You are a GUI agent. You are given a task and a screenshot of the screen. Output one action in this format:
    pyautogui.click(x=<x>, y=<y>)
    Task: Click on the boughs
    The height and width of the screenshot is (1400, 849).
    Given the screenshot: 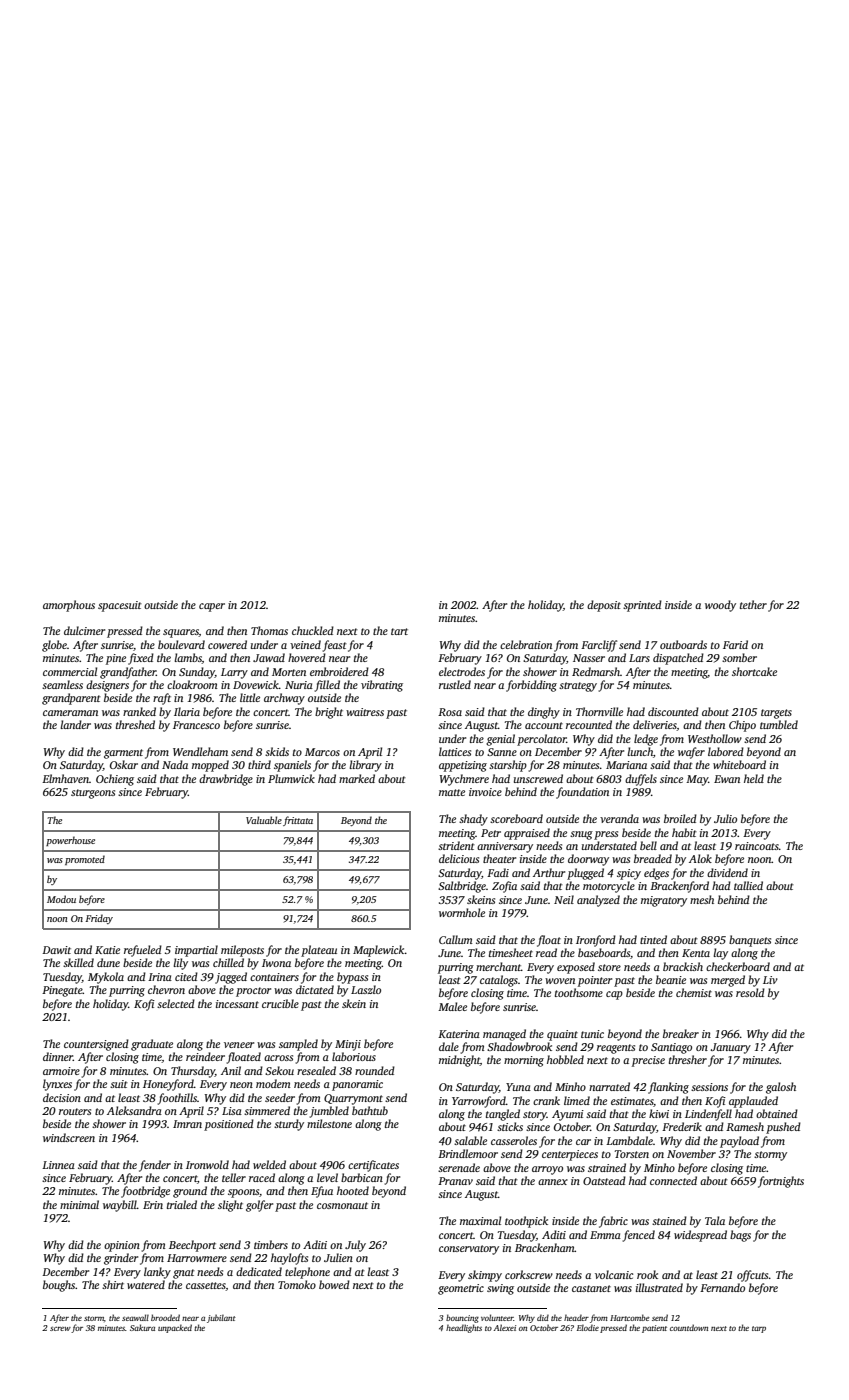 What is the action you would take?
    pyautogui.click(x=59, y=1286)
